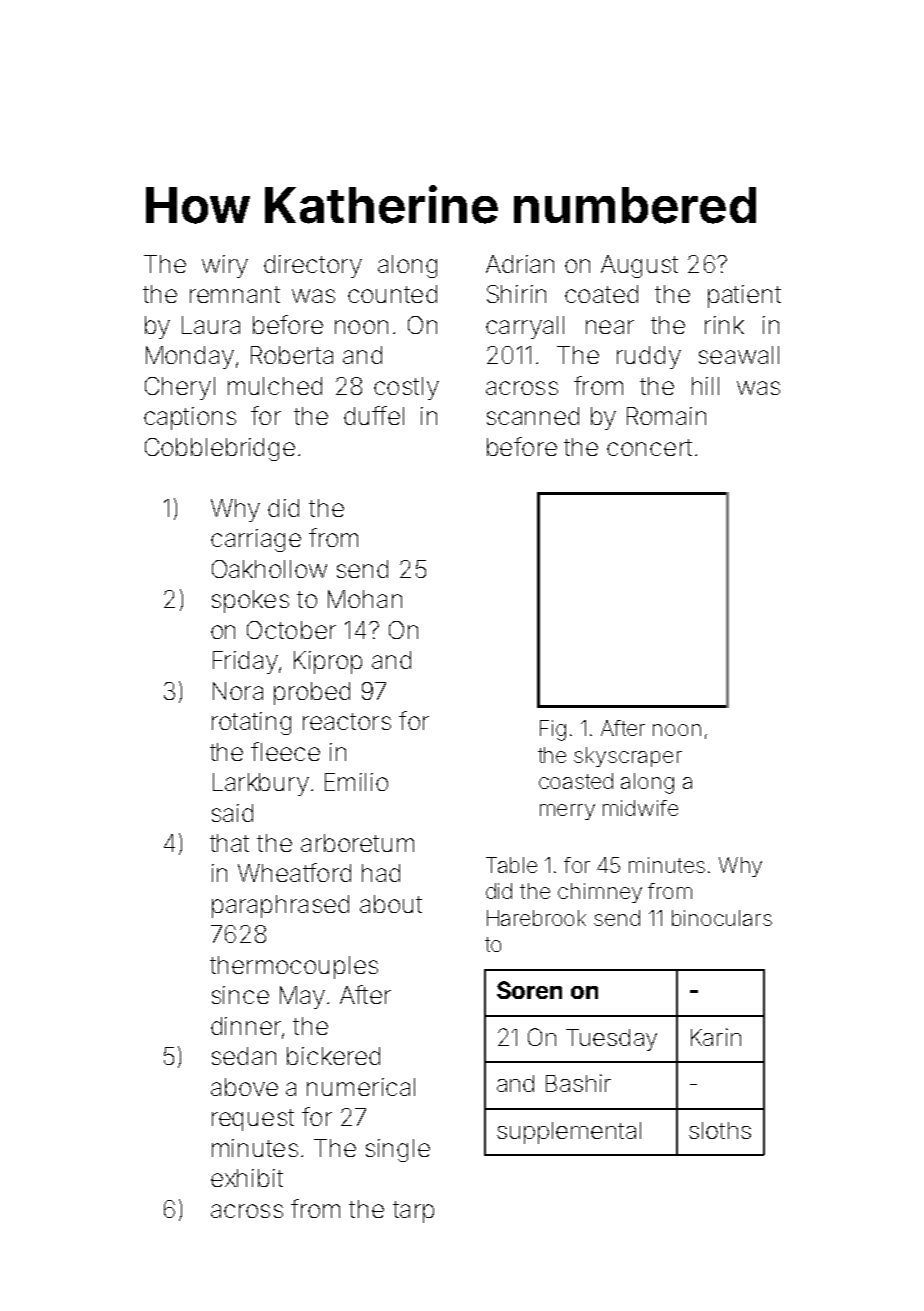  I want to click on since, so click(240, 995).
